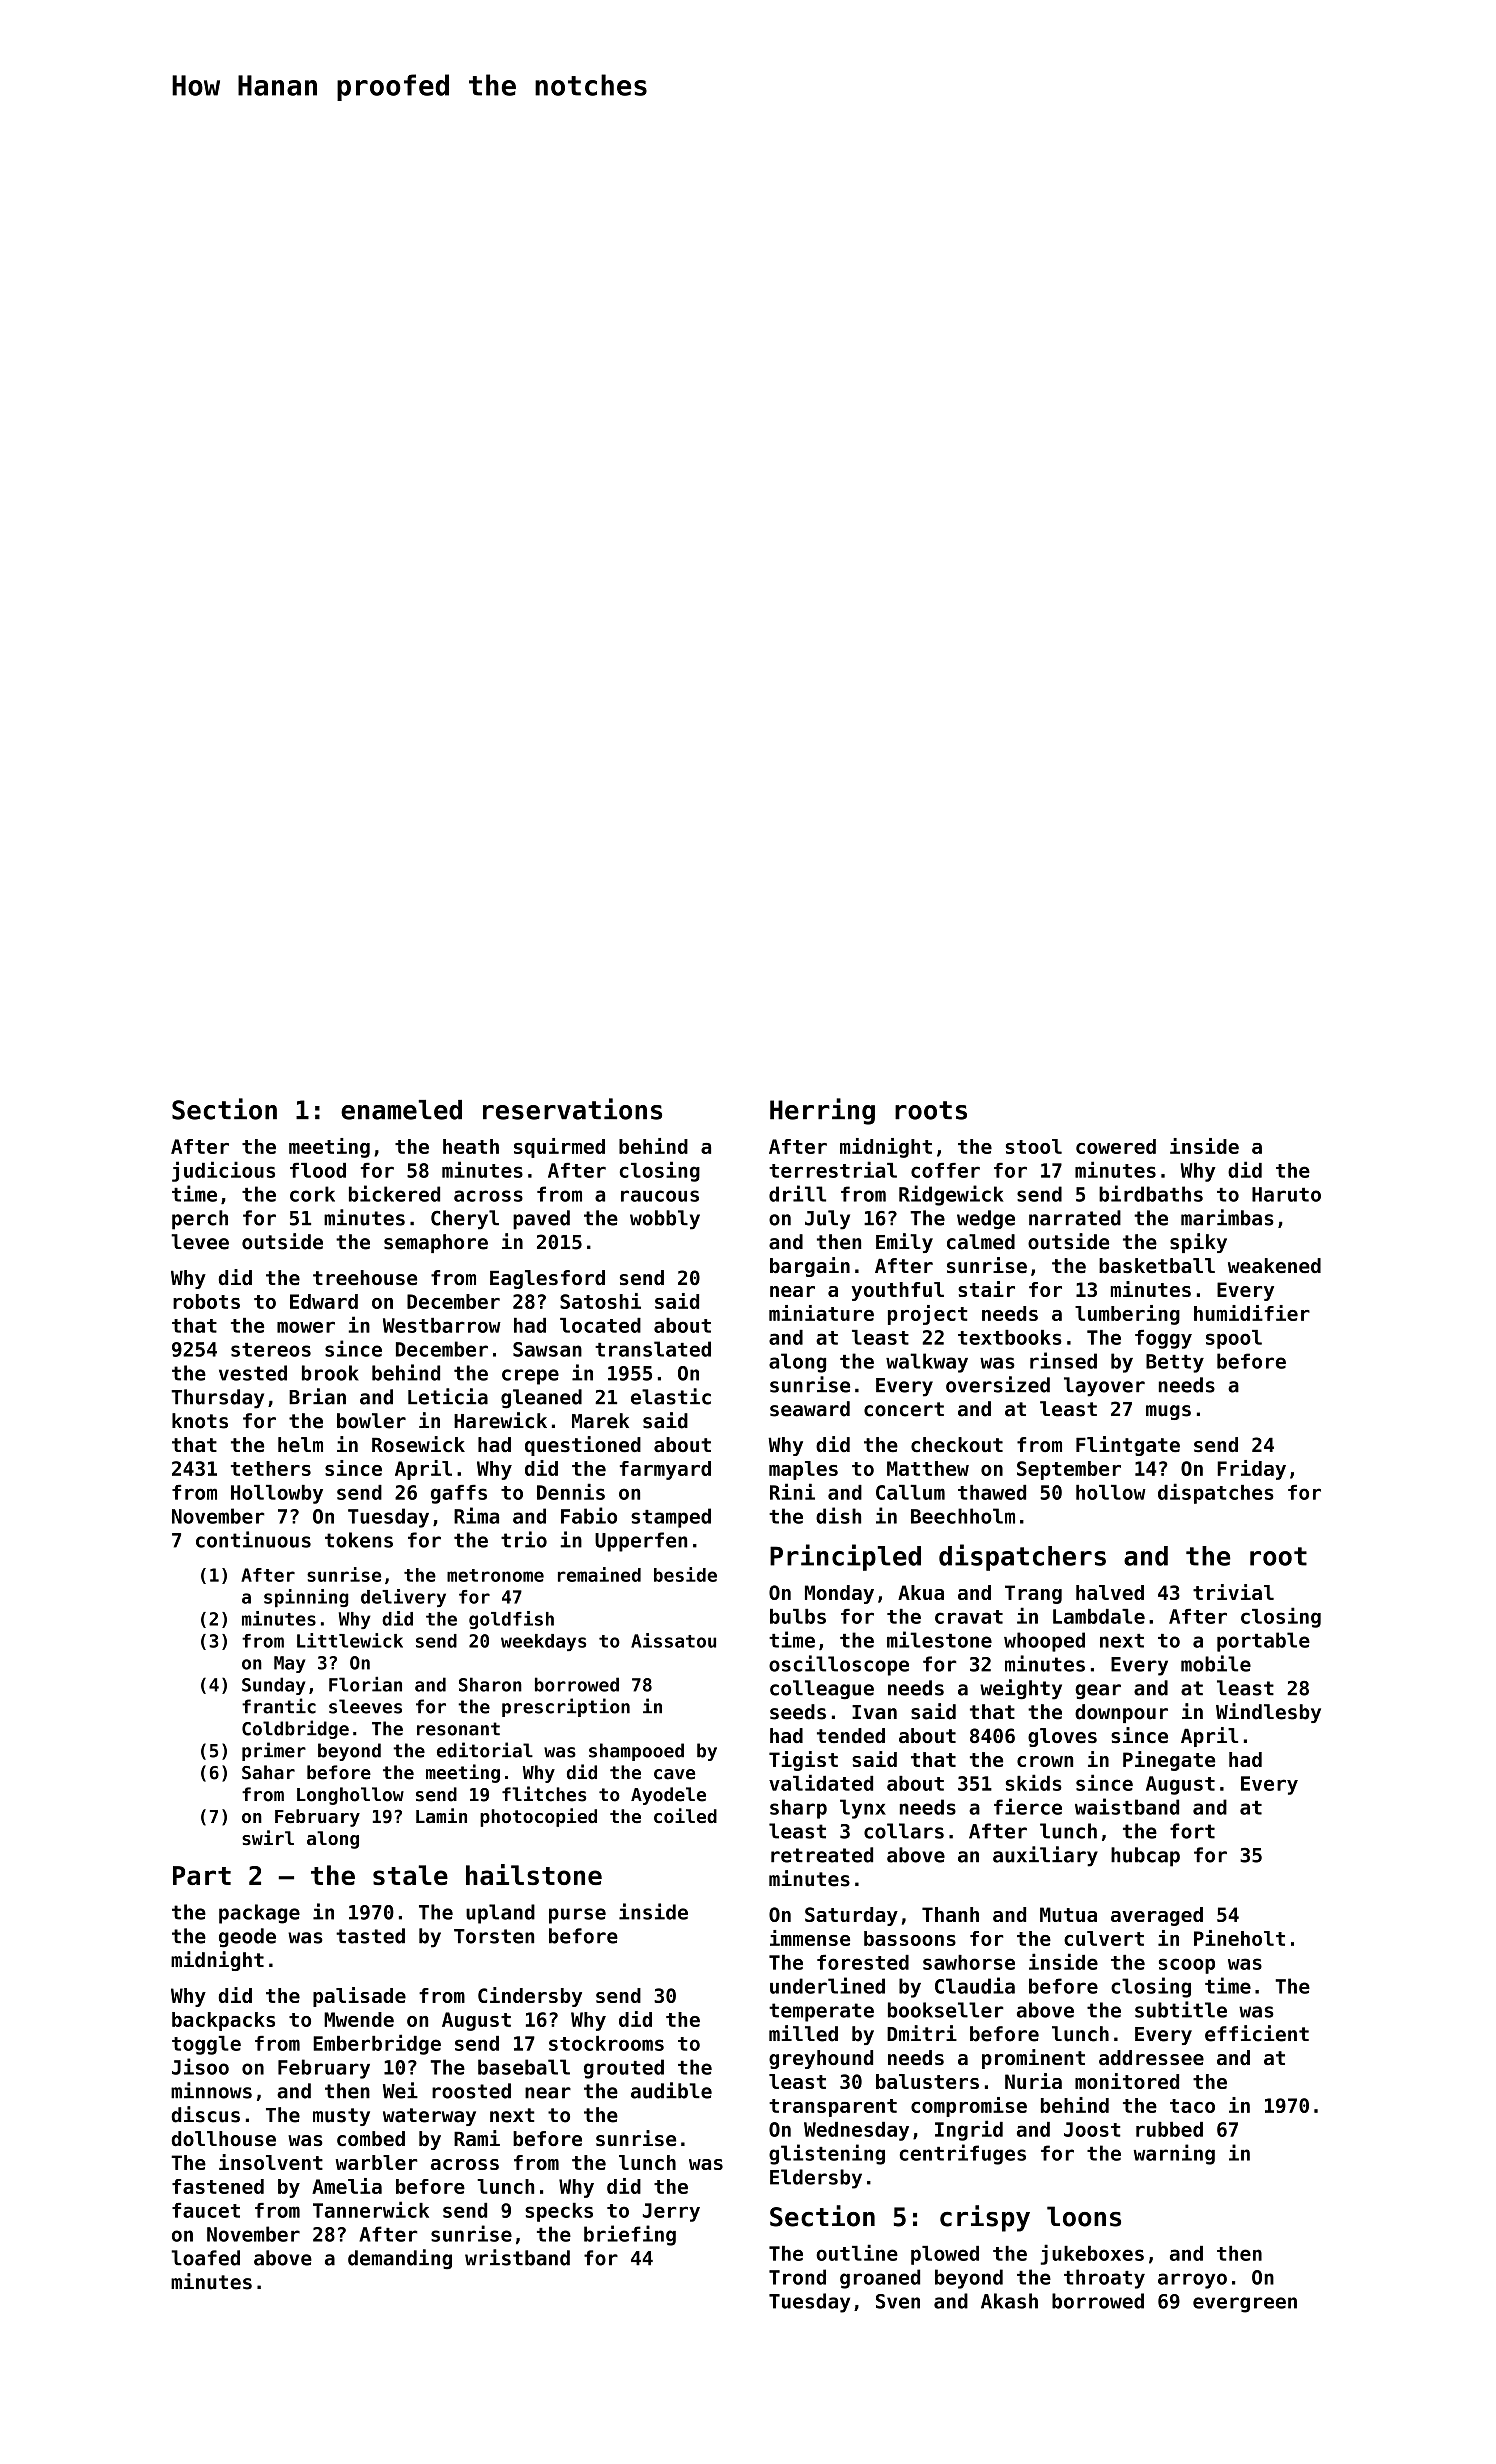  I want to click on Betty, so click(1175, 1363).
